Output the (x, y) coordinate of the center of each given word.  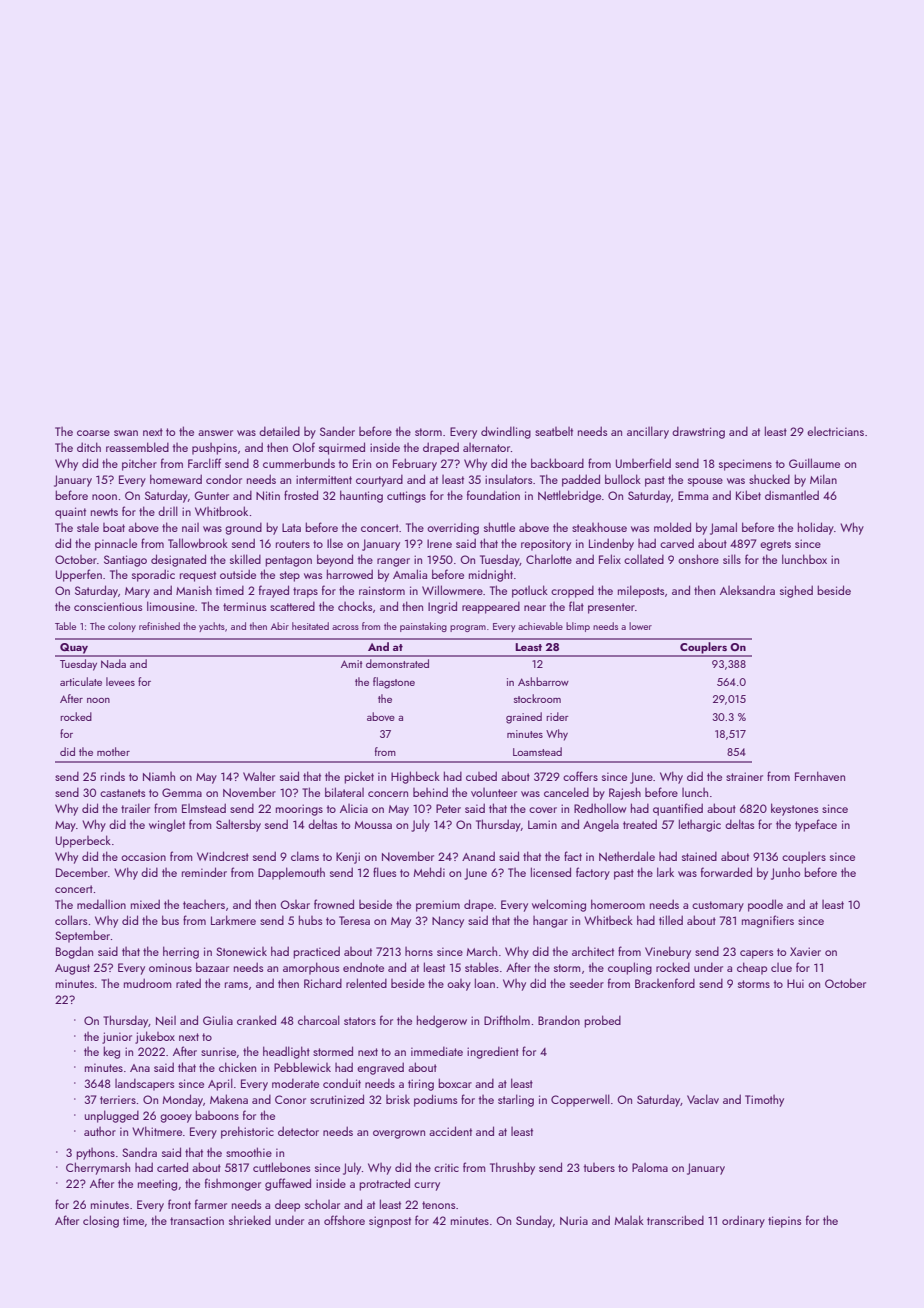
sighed (796, 591)
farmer (211, 1204)
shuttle (499, 527)
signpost (390, 1222)
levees (120, 681)
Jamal (723, 528)
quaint (70, 513)
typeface (816, 825)
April (220, 1084)
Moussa (373, 825)
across (345, 627)
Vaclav (703, 1099)
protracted (384, 1184)
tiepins (784, 1222)
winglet (167, 825)
